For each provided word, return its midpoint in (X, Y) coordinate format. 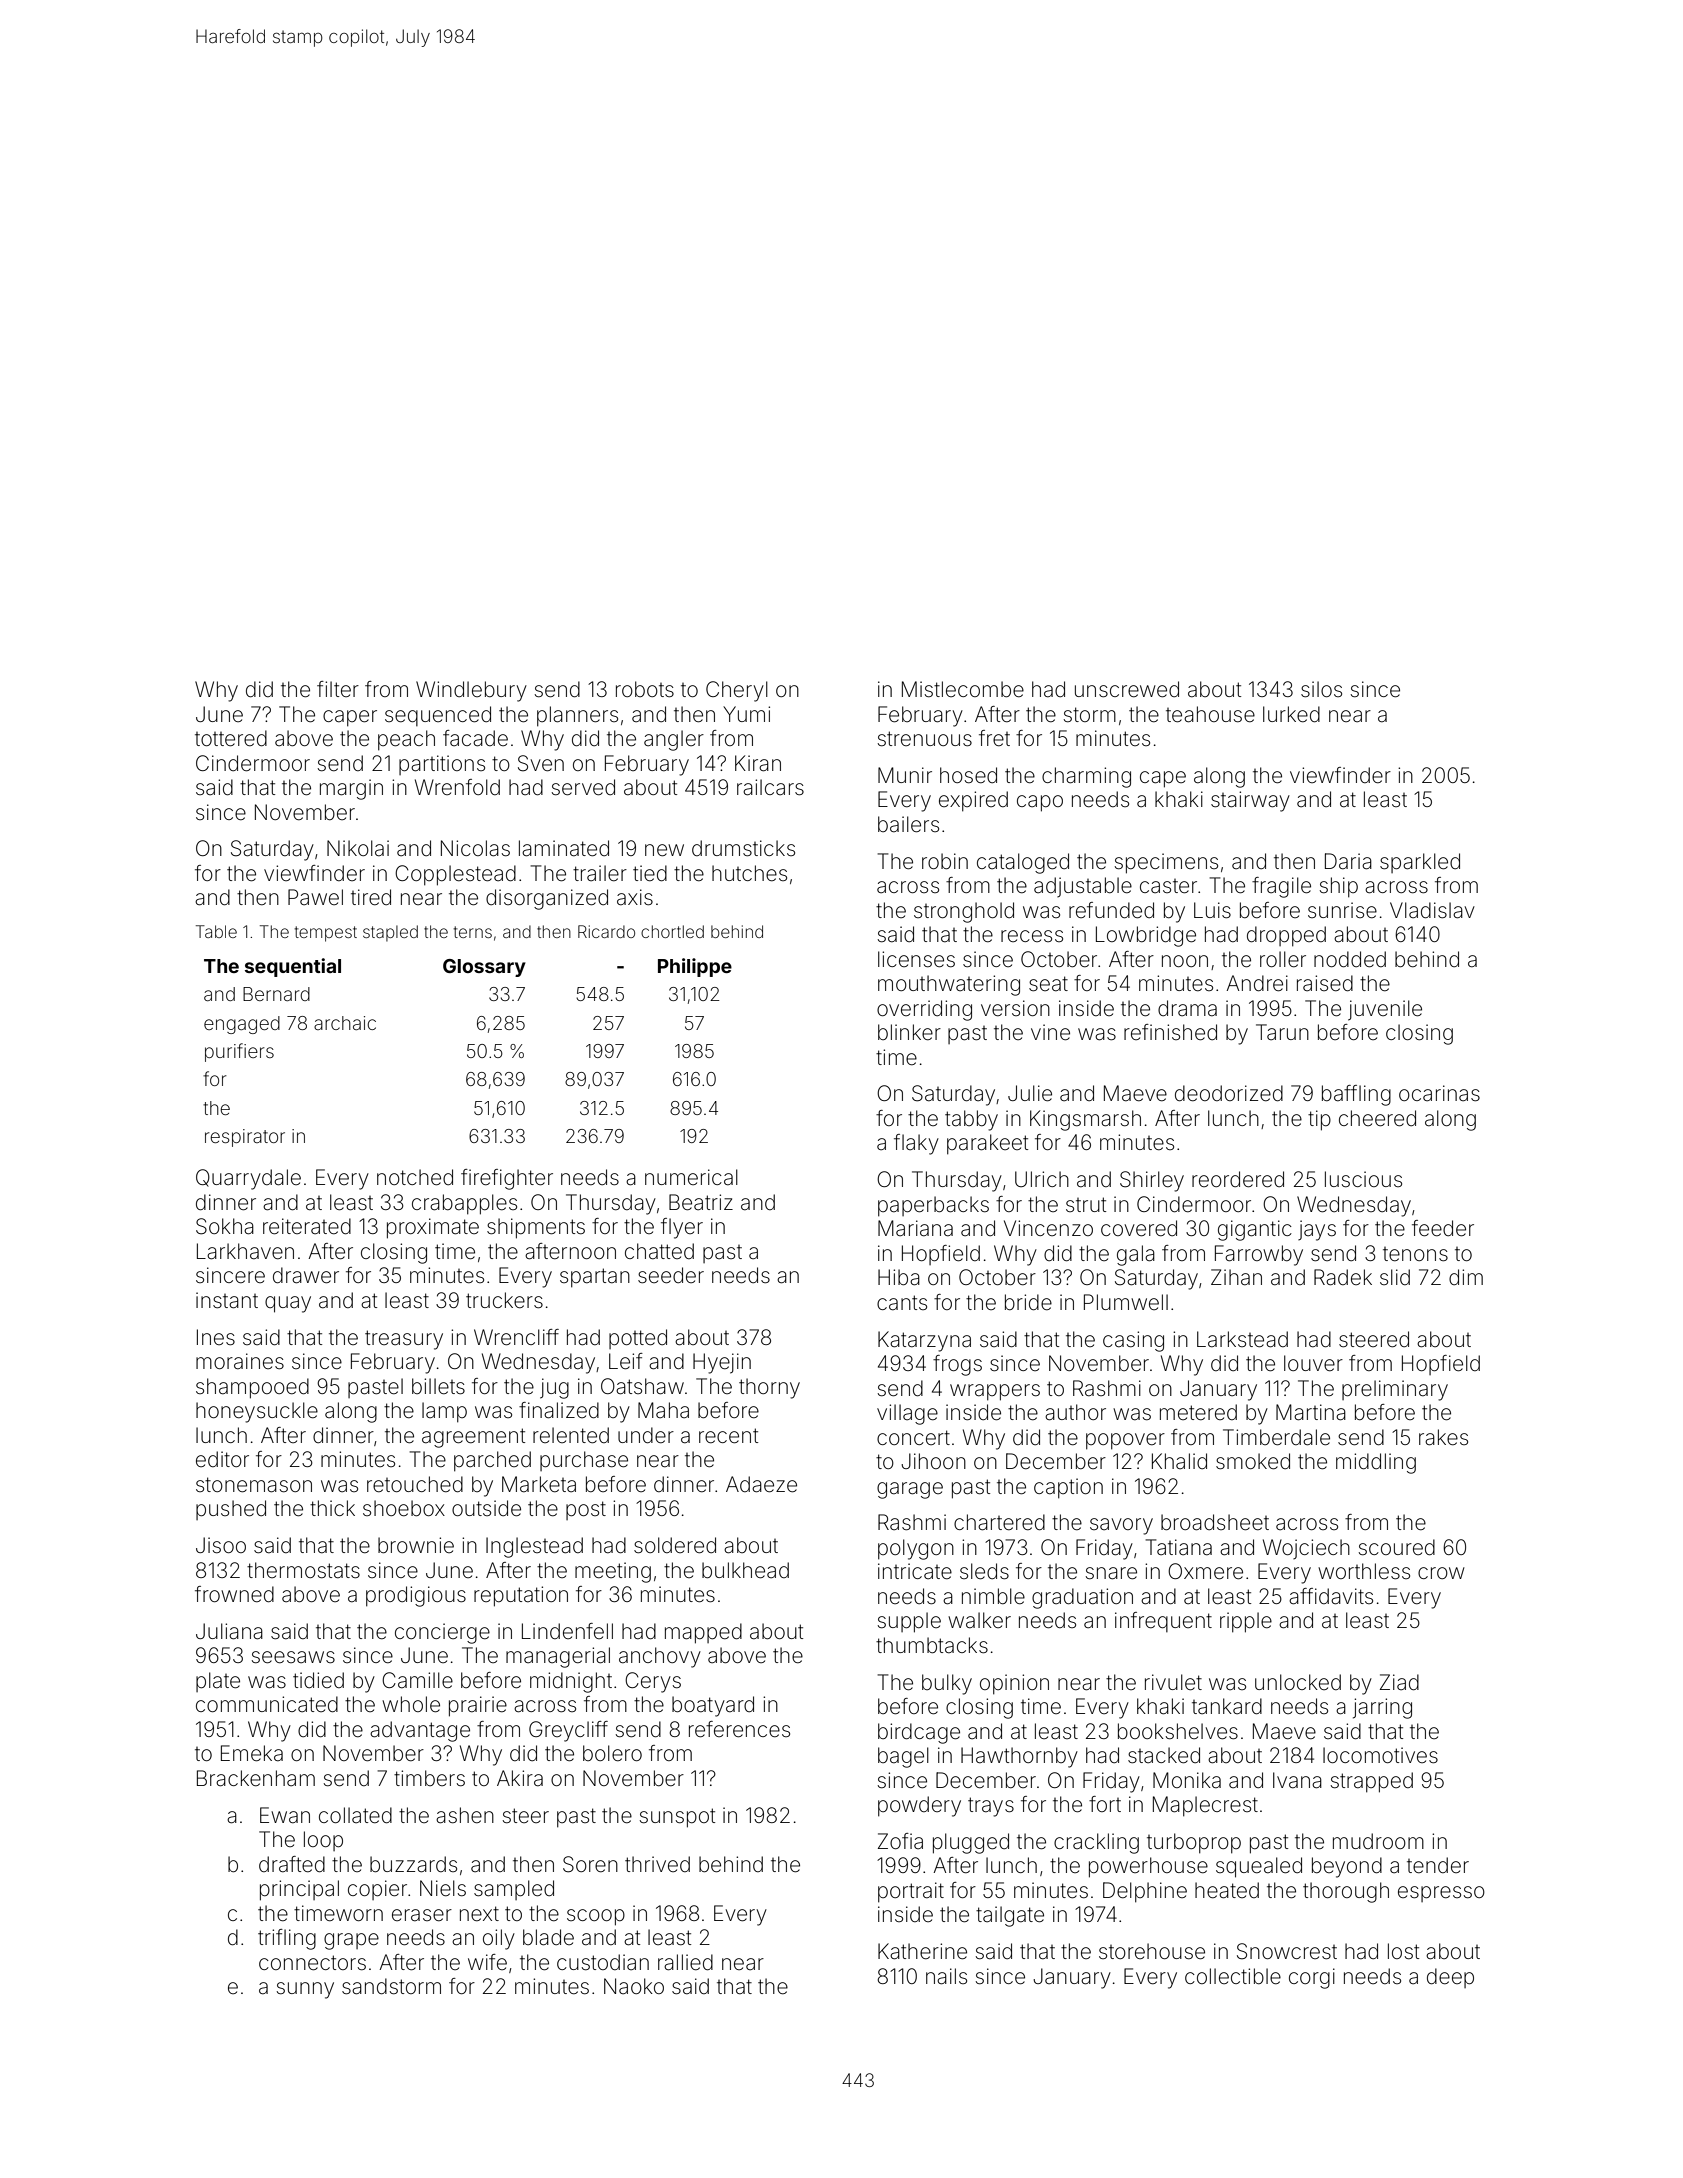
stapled (390, 933)
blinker (909, 1032)
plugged (971, 1843)
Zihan (1236, 1277)
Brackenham (256, 1778)
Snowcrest (1287, 1951)
